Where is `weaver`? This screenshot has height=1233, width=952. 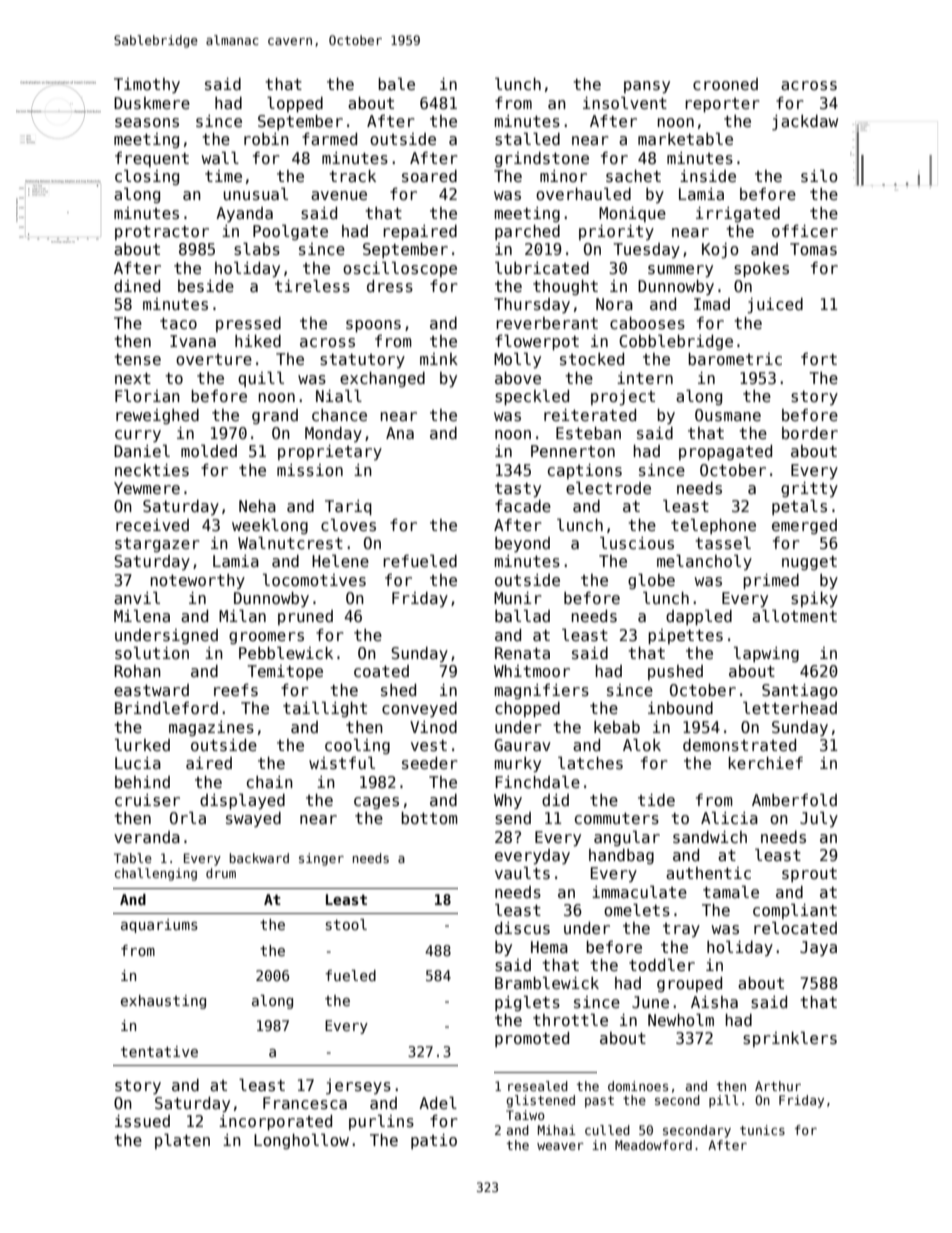 weaver is located at coordinates (560, 1146).
